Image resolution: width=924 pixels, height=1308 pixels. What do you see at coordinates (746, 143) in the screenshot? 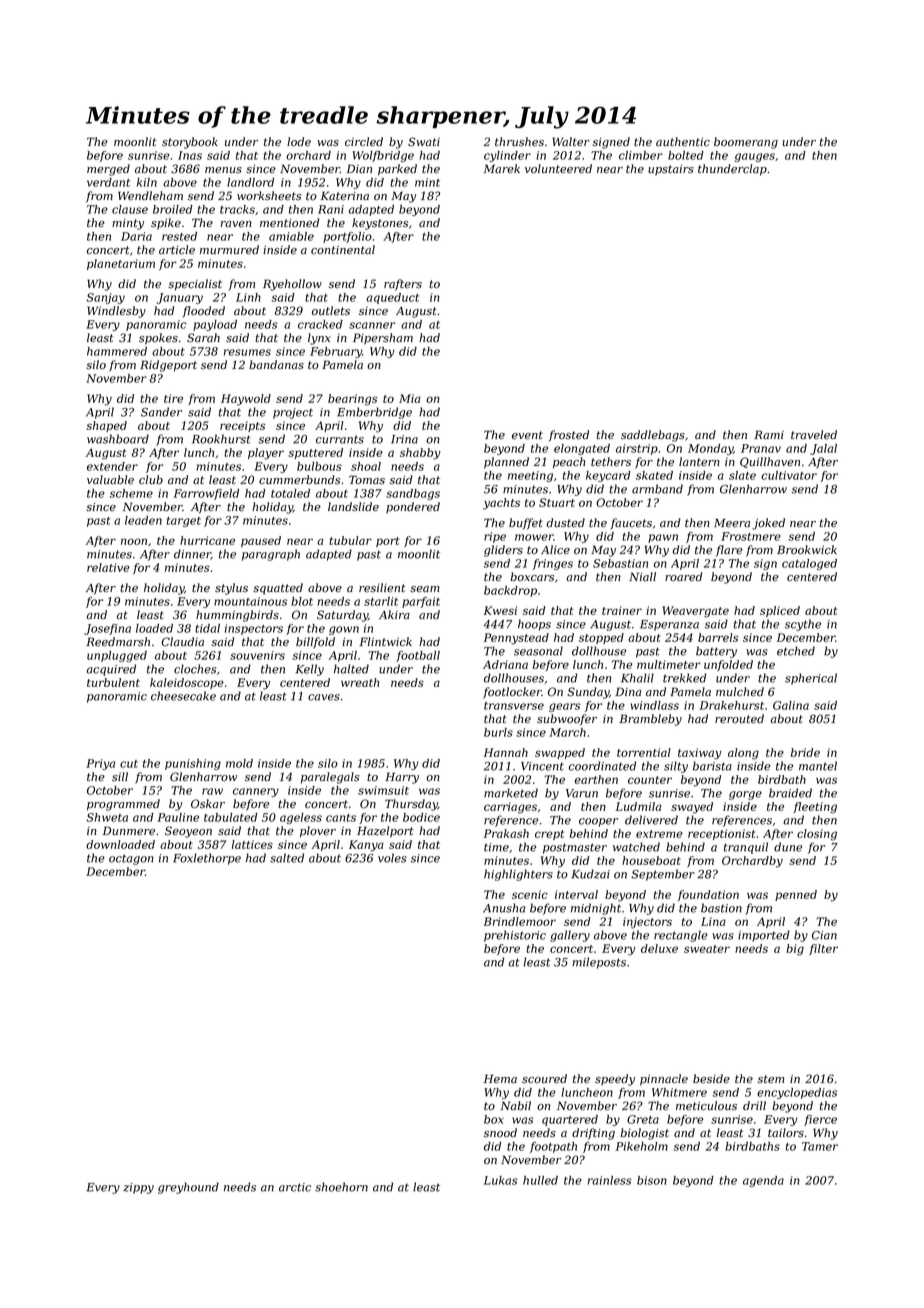
I see `boomerang` at bounding box center [746, 143].
